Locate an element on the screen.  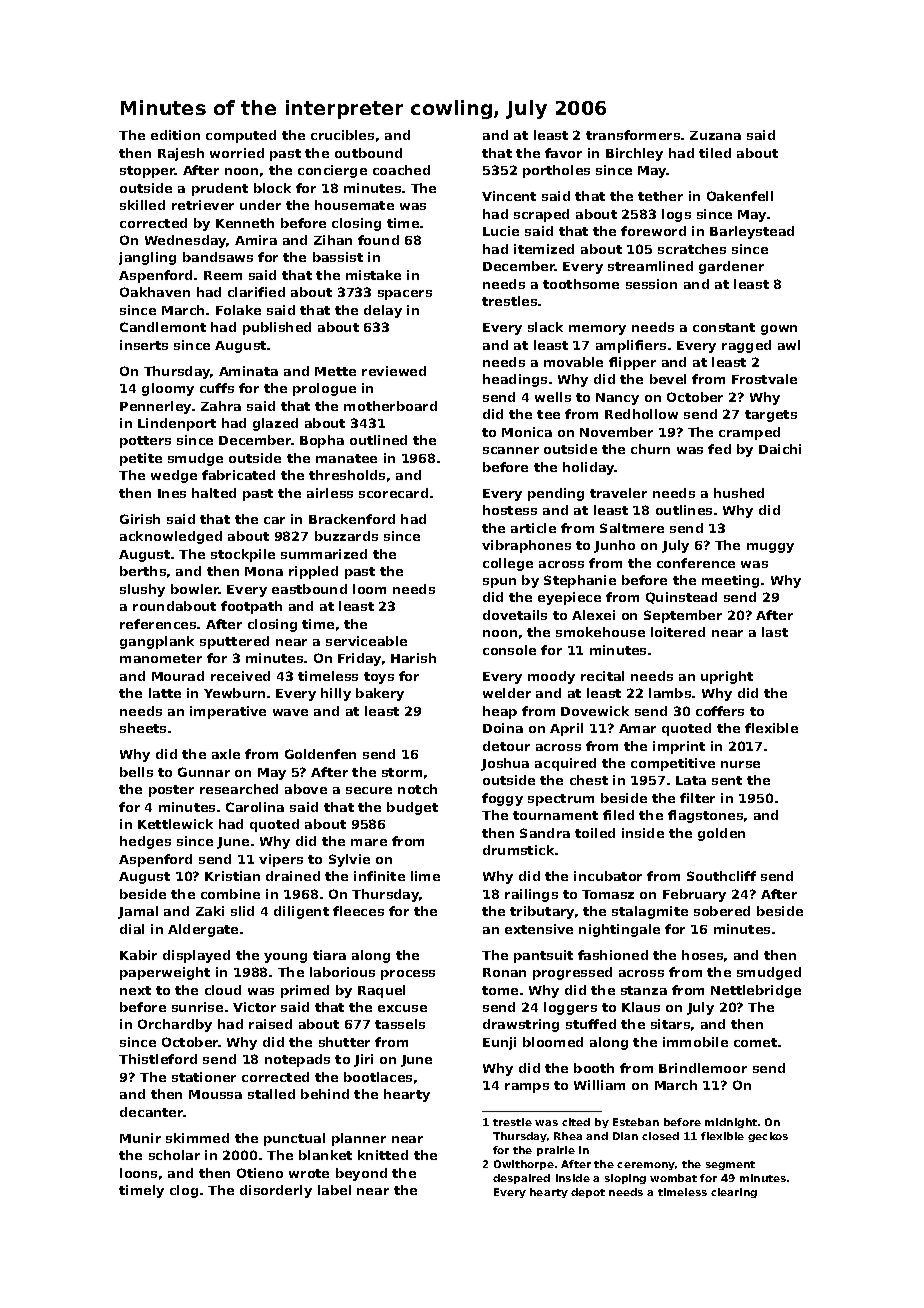
tiled is located at coordinates (715, 153).
